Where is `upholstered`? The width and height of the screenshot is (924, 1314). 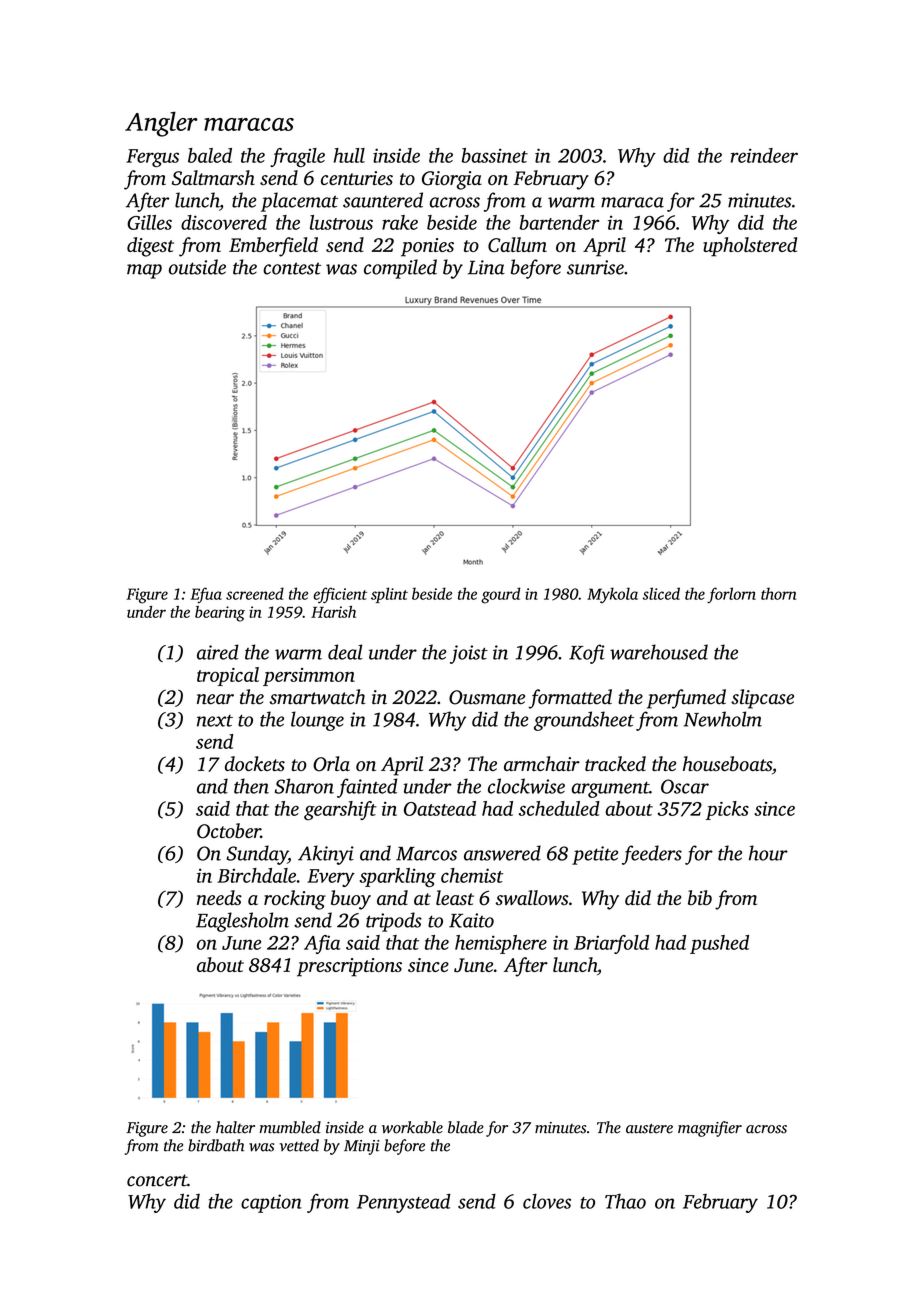 upholstered is located at coordinates (750, 247).
